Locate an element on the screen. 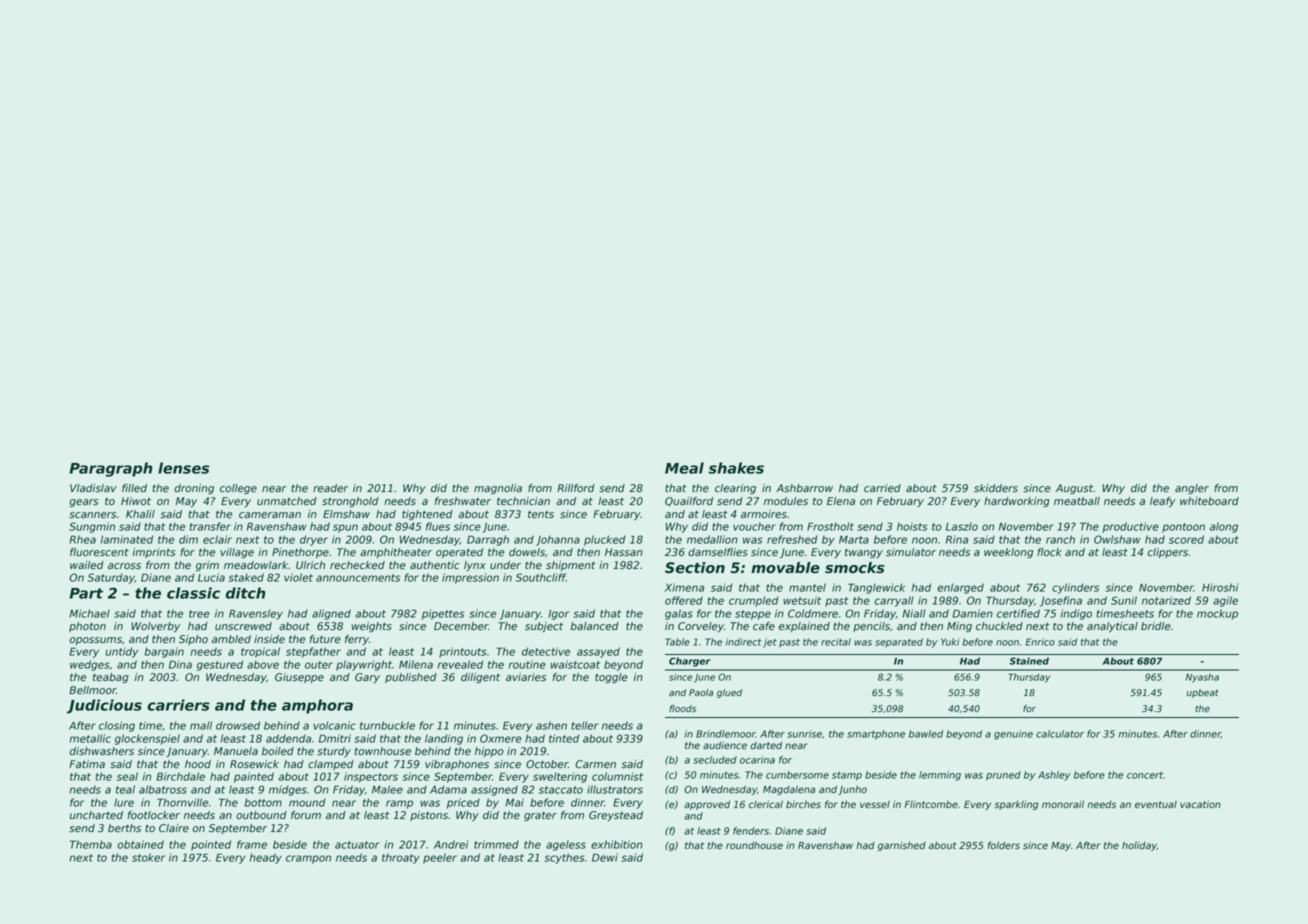 This screenshot has width=1308, height=924. Nyasha is located at coordinates (1202, 678).
